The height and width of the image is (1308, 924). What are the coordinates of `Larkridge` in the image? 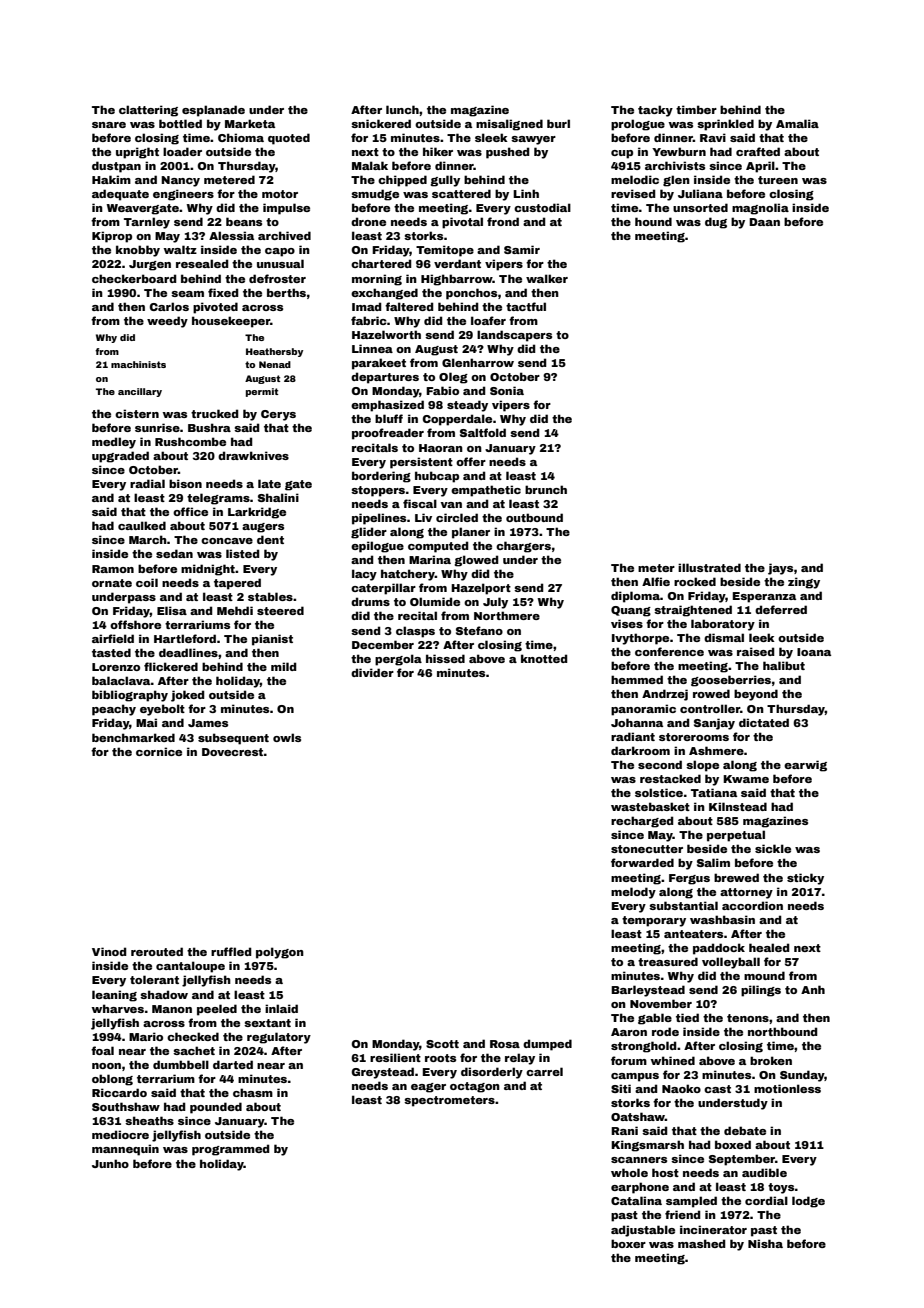 It's located at (257, 513).
